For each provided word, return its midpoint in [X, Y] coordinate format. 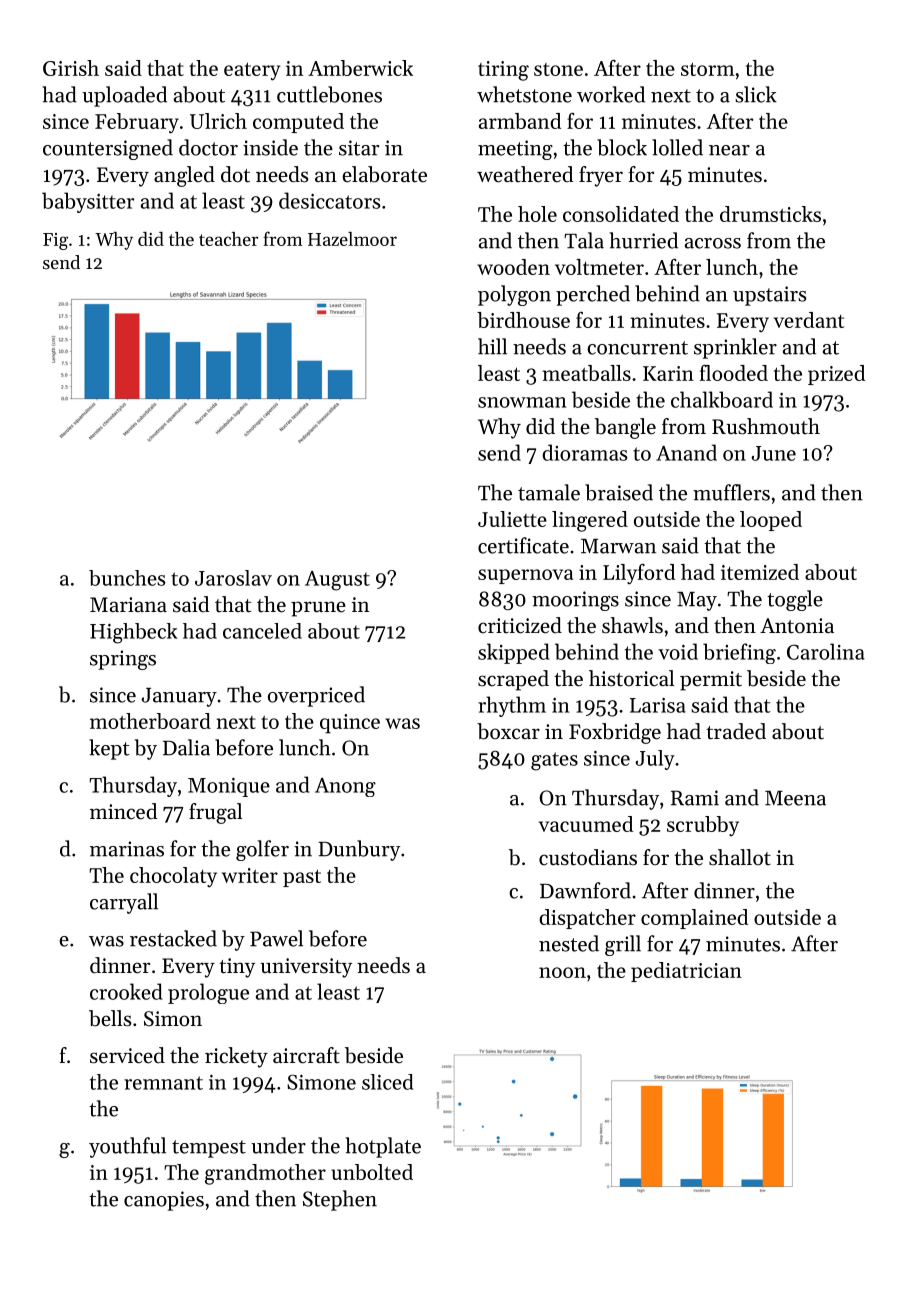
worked [611, 94]
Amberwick [360, 68]
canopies [164, 1201]
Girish [71, 68]
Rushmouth [766, 426]
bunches [127, 578]
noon [562, 972]
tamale [549, 492]
